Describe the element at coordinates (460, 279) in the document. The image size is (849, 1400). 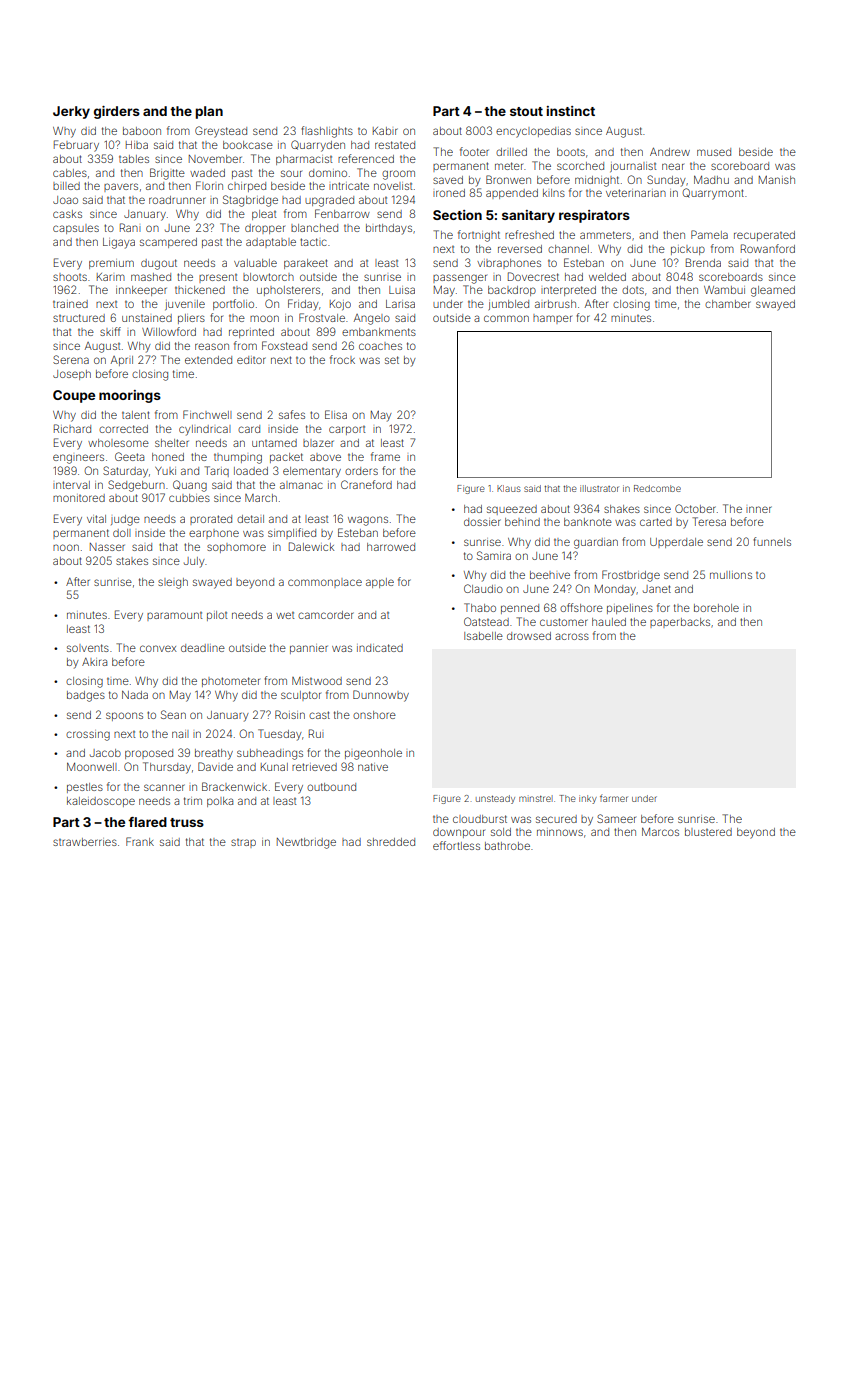
I see `passenger` at that location.
